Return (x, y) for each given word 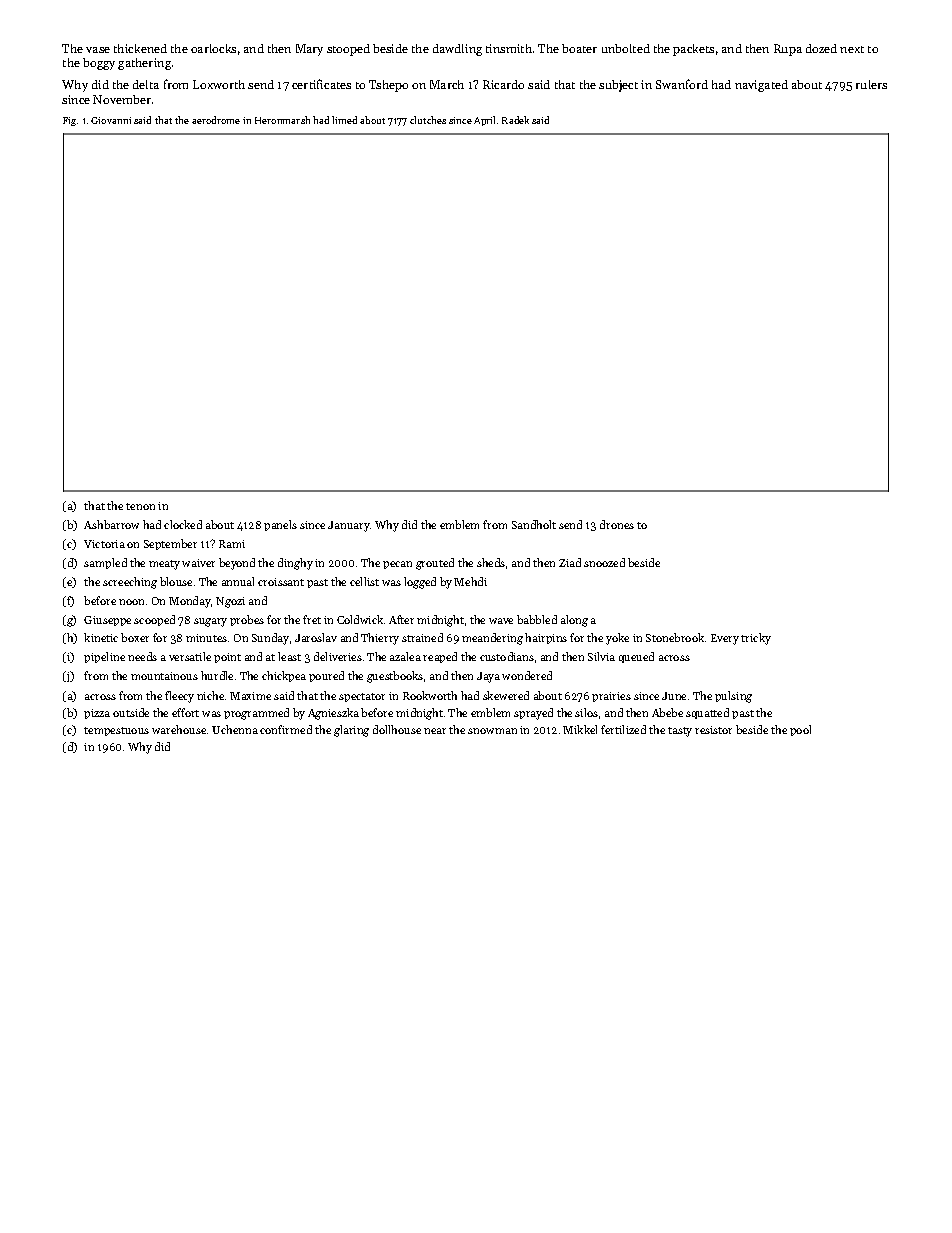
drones (617, 524)
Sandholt (534, 524)
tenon (140, 506)
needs (142, 656)
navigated (761, 86)
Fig (69, 121)
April (484, 121)
